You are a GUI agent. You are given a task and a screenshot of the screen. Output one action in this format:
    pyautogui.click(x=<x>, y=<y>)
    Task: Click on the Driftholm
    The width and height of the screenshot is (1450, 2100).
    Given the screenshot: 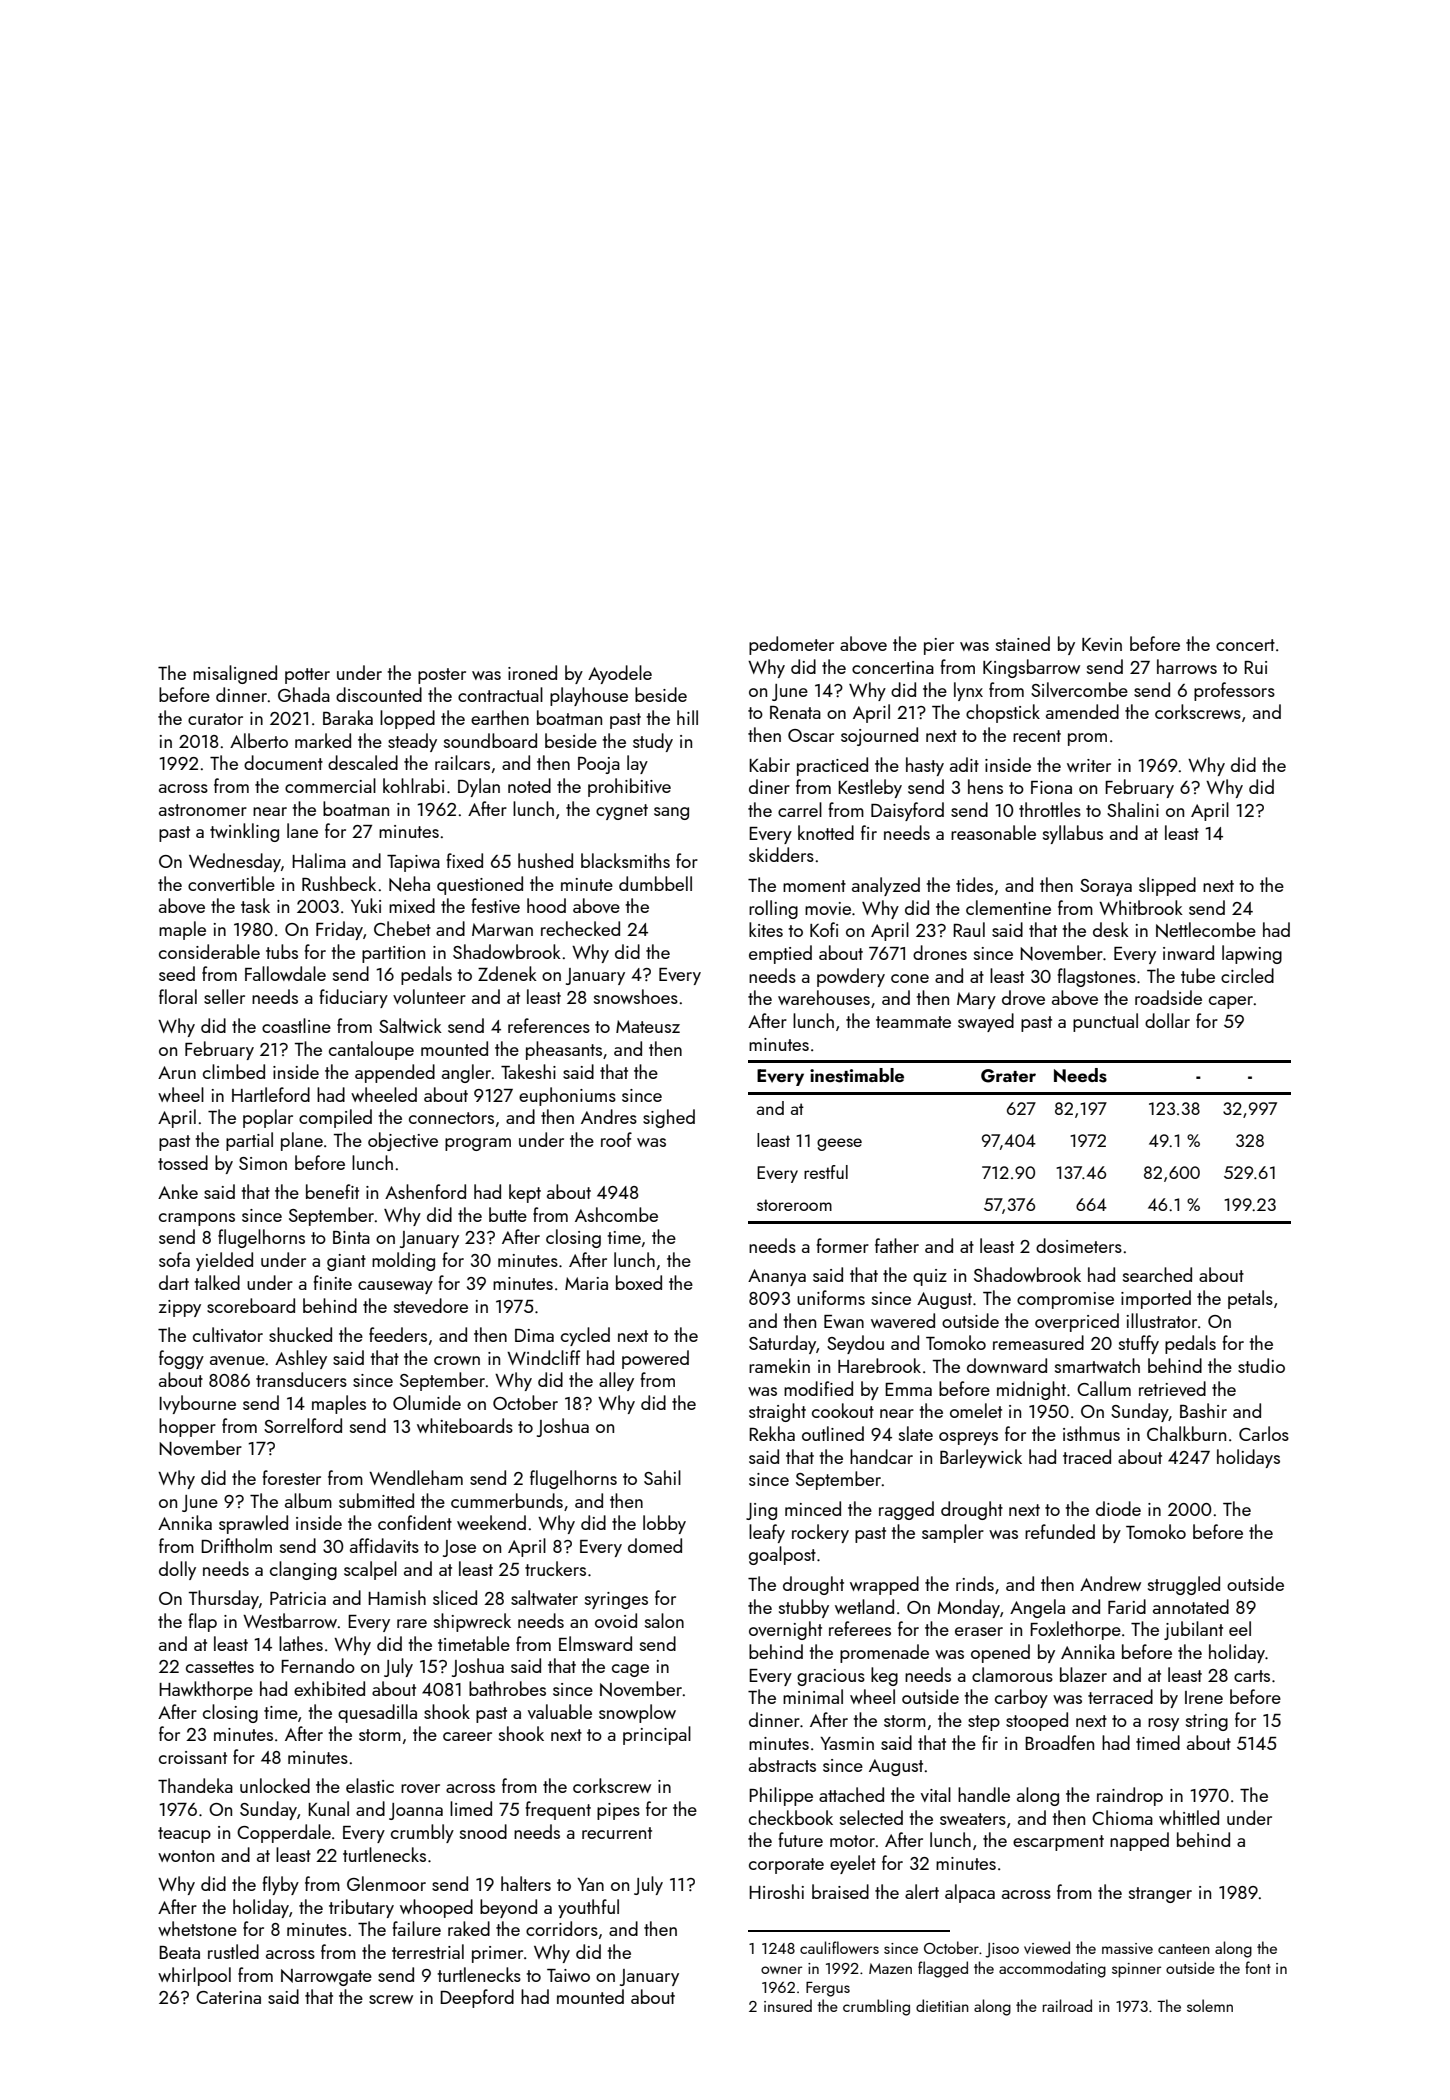 What is the action you would take?
    pyautogui.click(x=236, y=1545)
